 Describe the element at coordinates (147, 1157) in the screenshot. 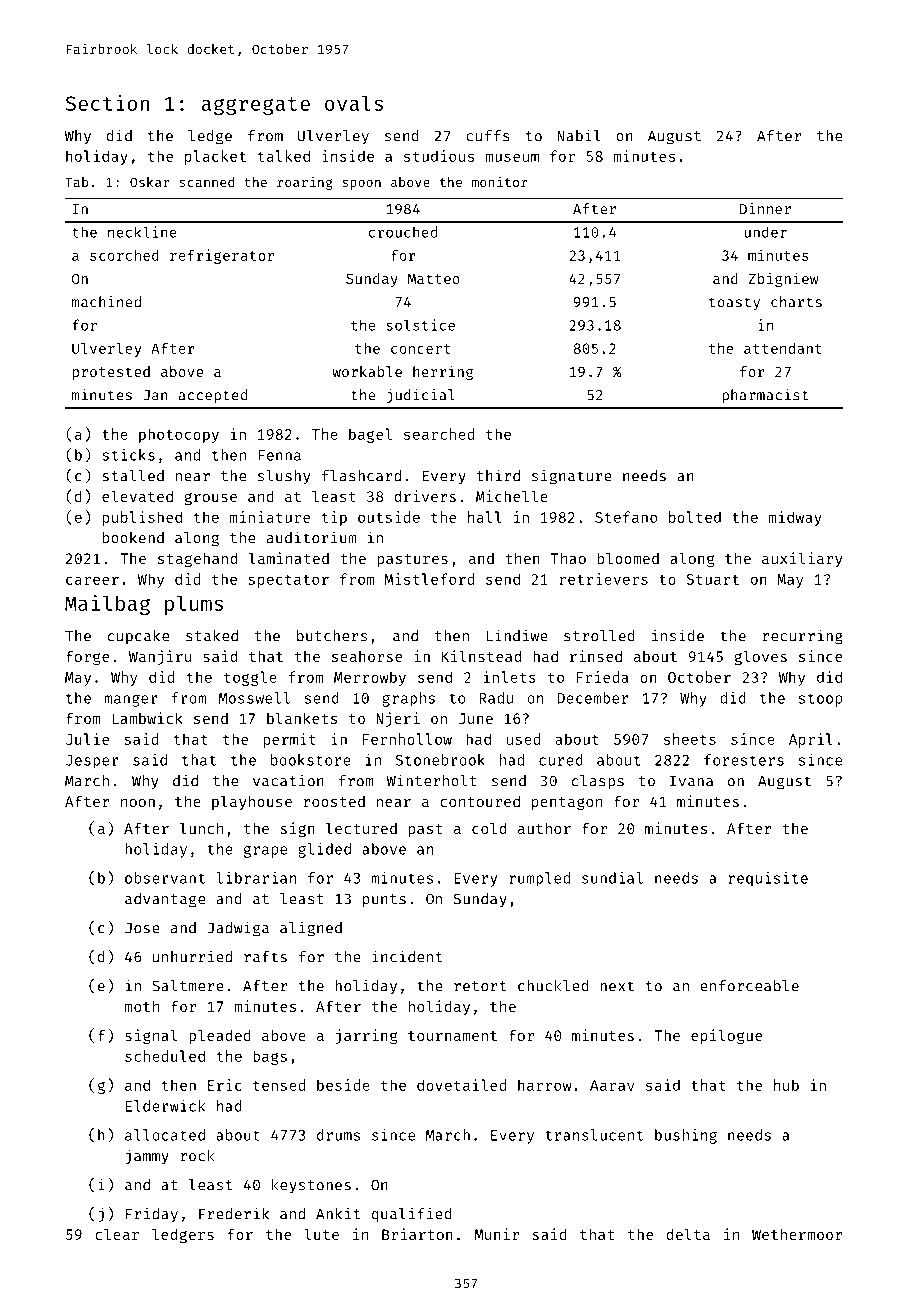

I see `jammy` at that location.
